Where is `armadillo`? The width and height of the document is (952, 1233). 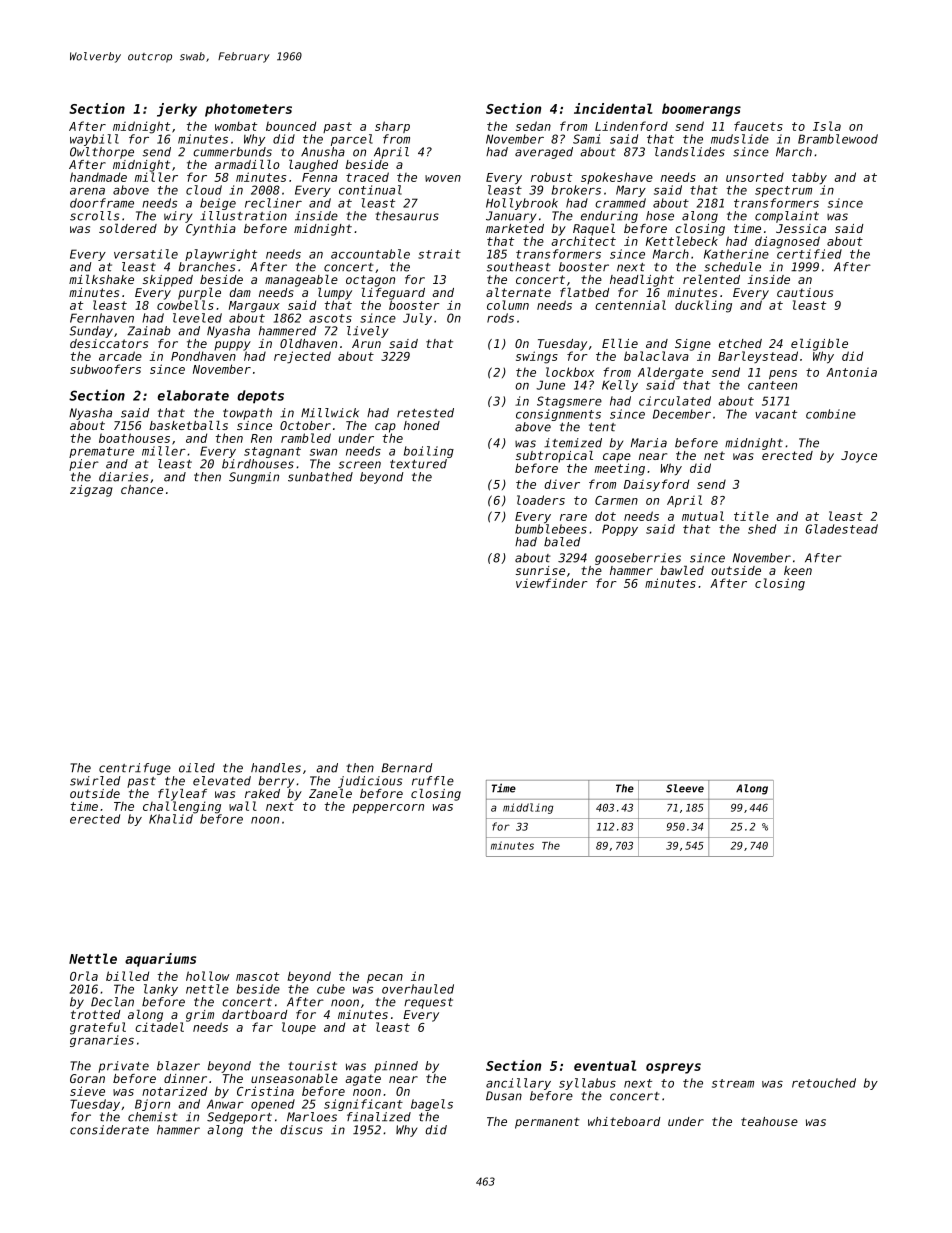 armadillo is located at coordinates (247, 164).
